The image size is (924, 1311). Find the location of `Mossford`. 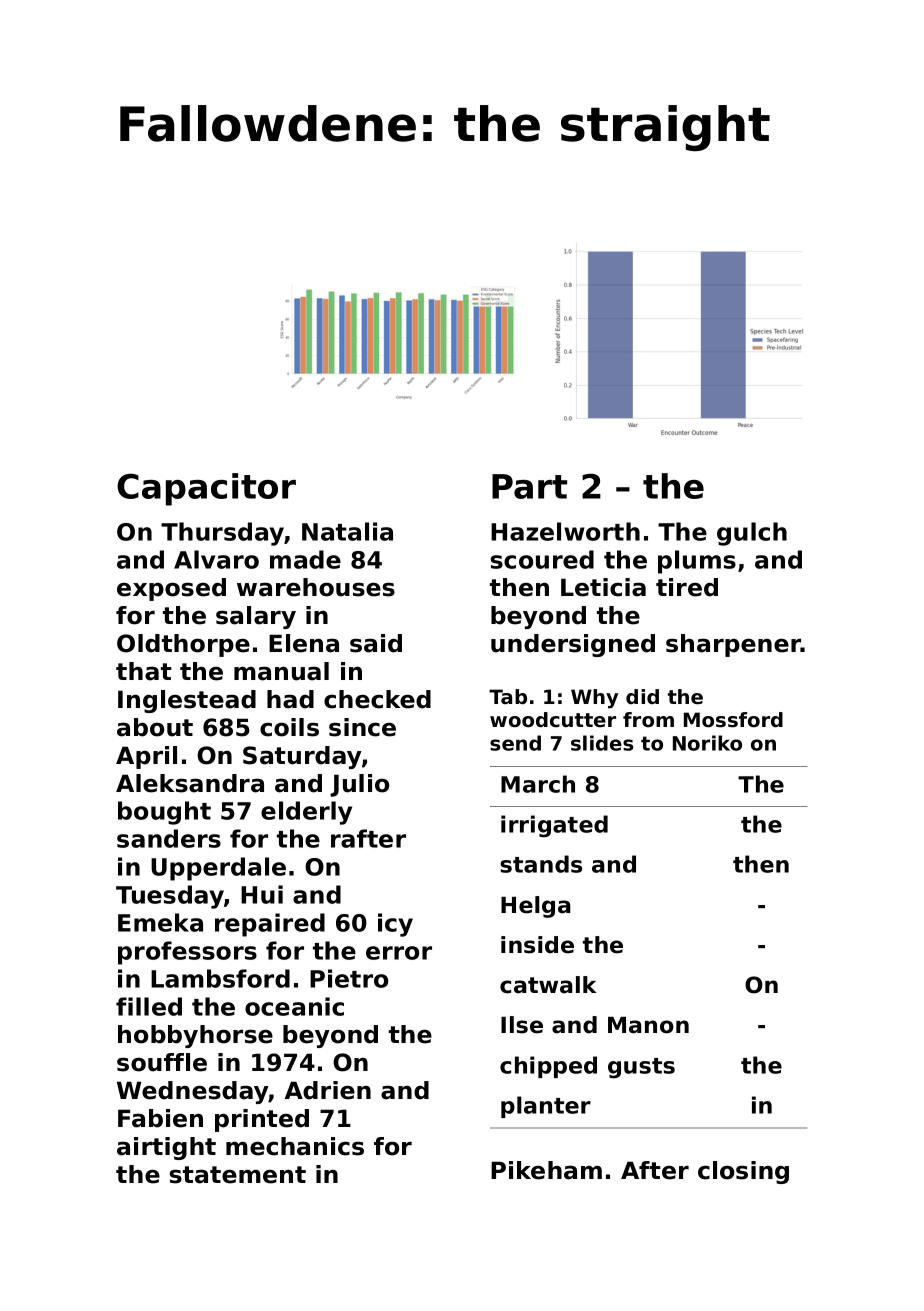

Mossford is located at coordinates (733, 720).
